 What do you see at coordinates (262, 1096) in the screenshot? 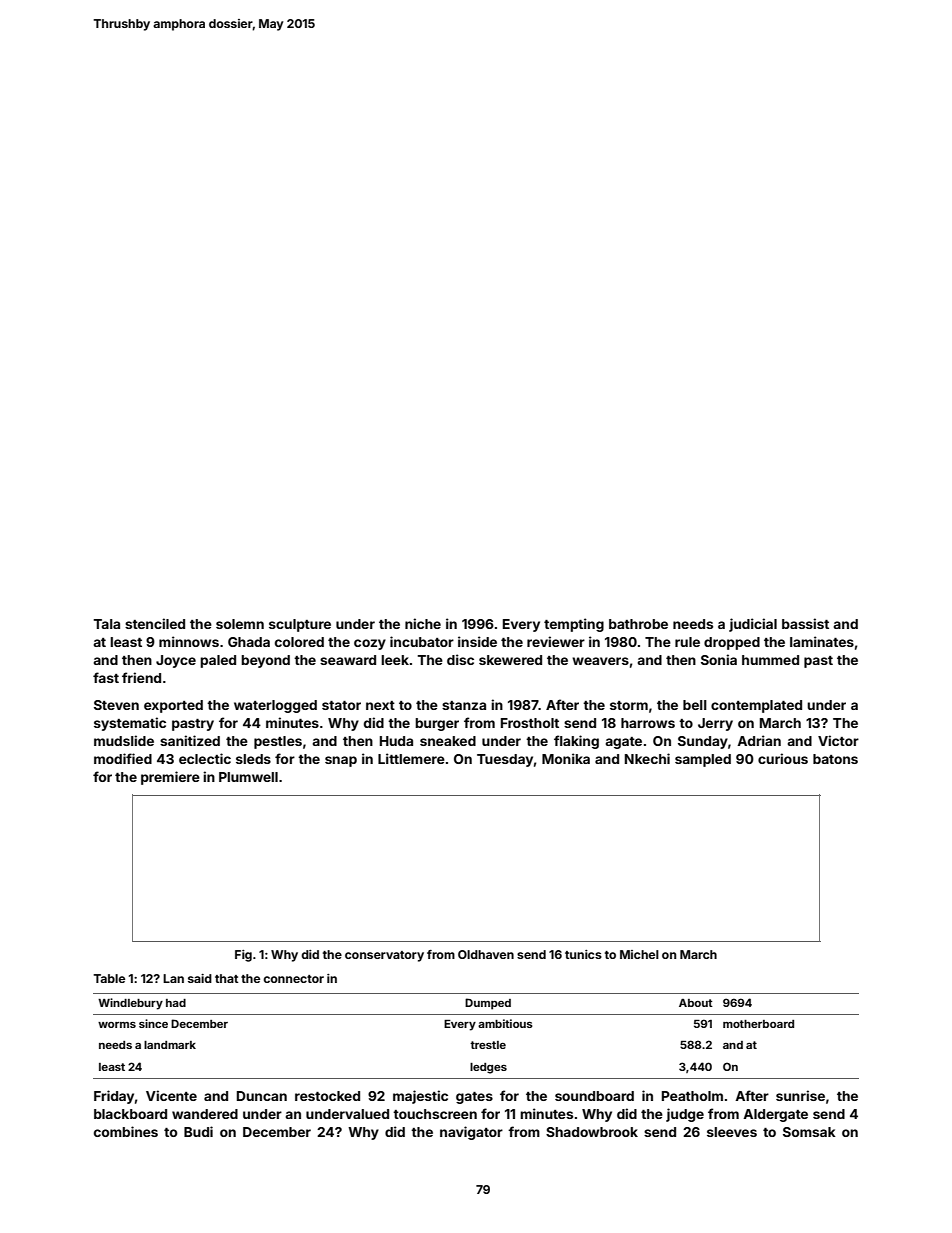
I see `Duncan` at bounding box center [262, 1096].
